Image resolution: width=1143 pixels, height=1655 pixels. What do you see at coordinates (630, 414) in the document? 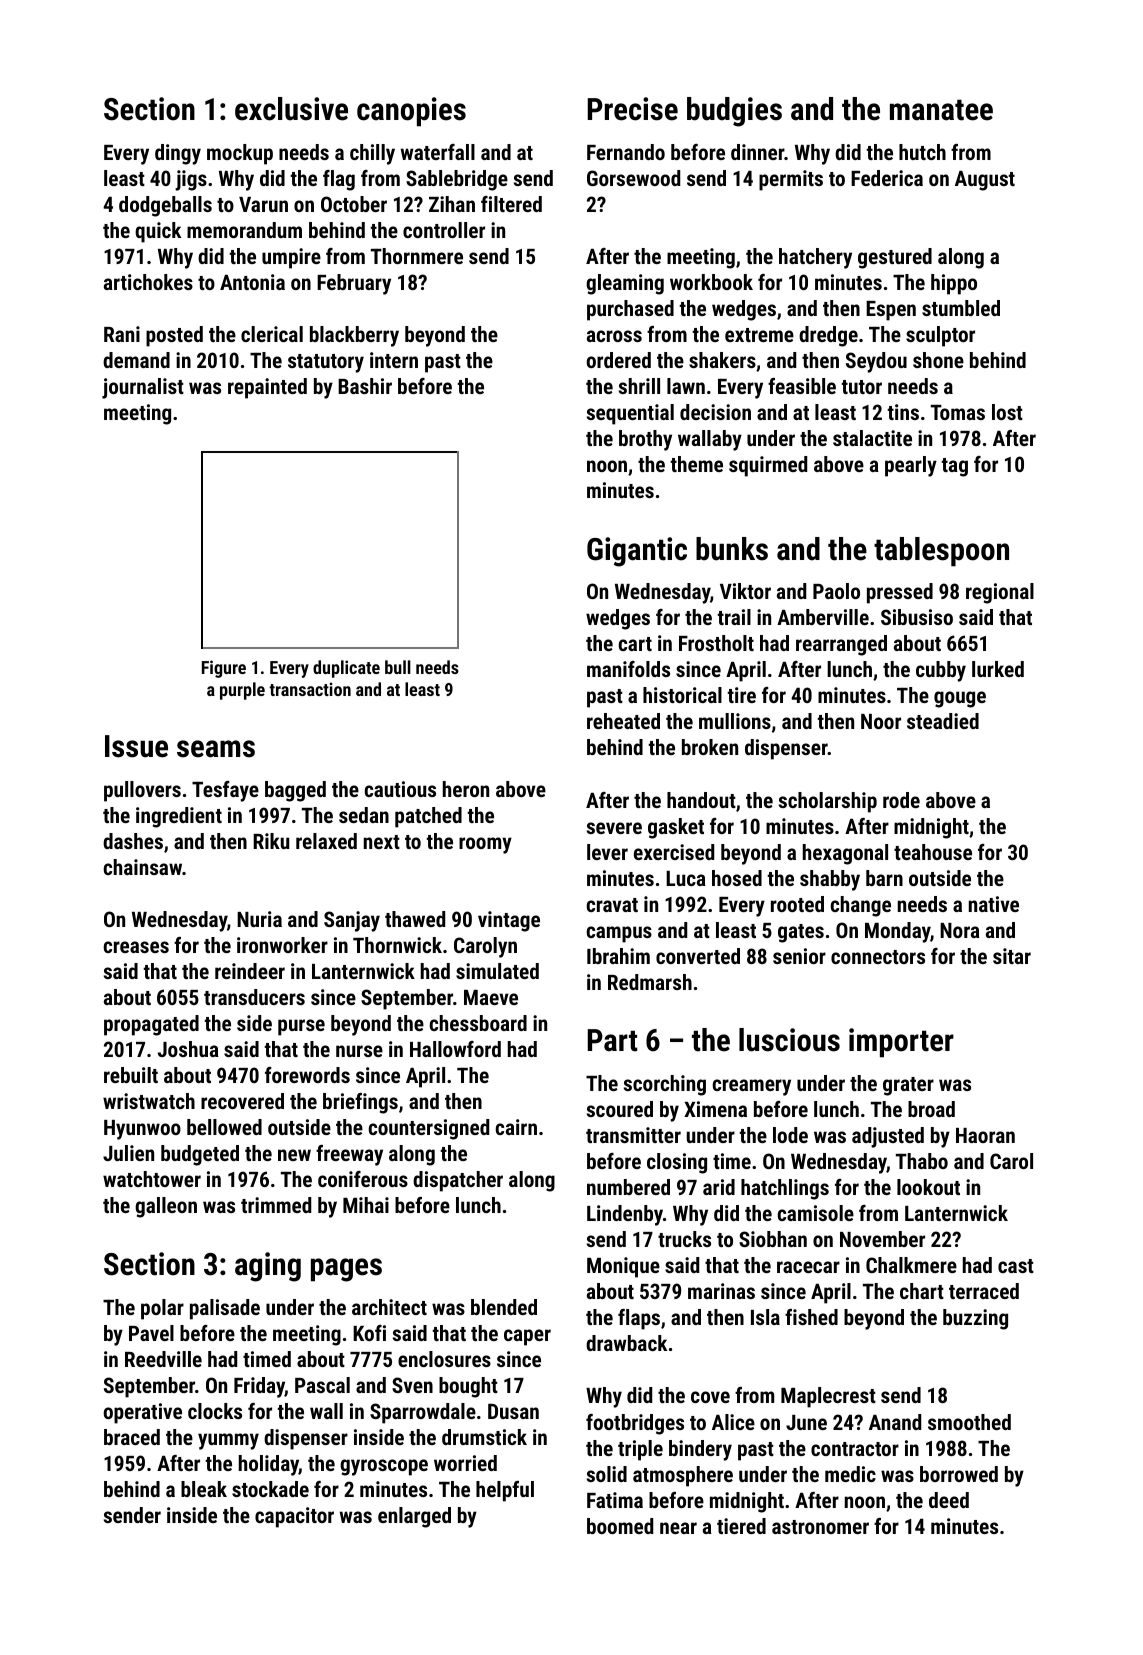
I see `sequential` at bounding box center [630, 414].
